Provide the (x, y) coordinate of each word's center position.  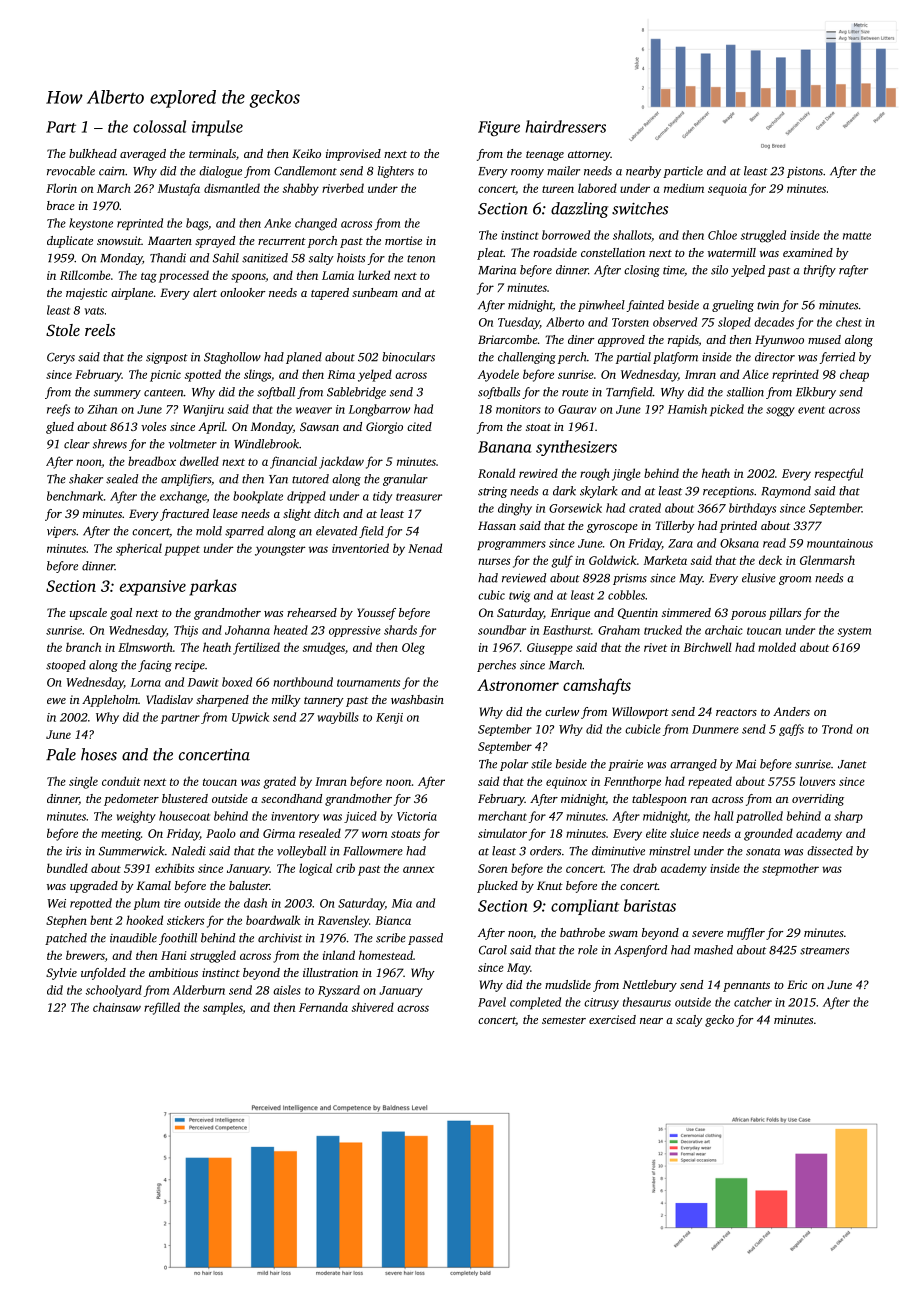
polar (514, 765)
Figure (499, 128)
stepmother (790, 869)
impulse (217, 128)
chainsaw (117, 1007)
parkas (213, 587)
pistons (805, 172)
